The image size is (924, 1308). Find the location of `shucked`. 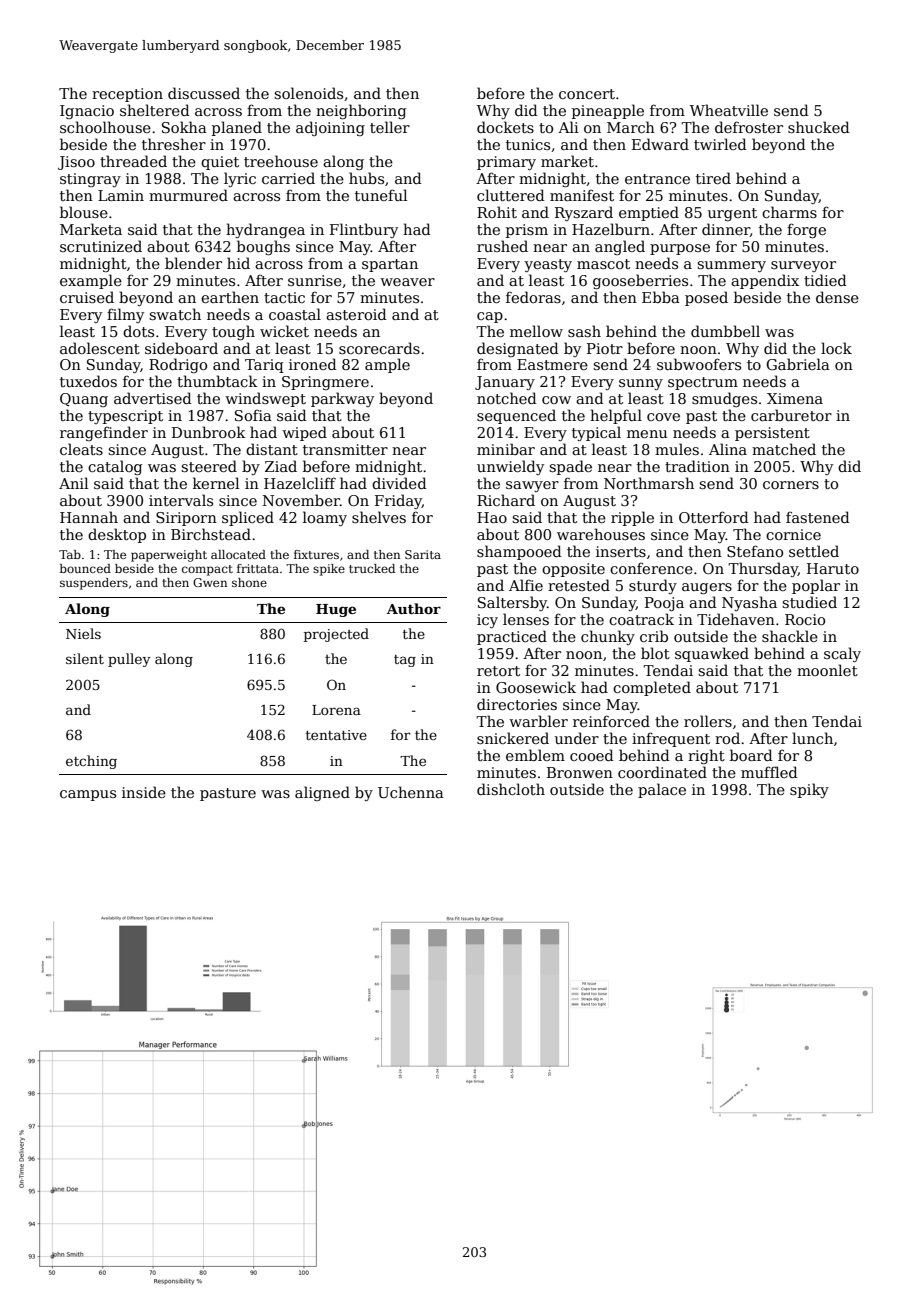

shucked is located at coordinates (819, 127).
